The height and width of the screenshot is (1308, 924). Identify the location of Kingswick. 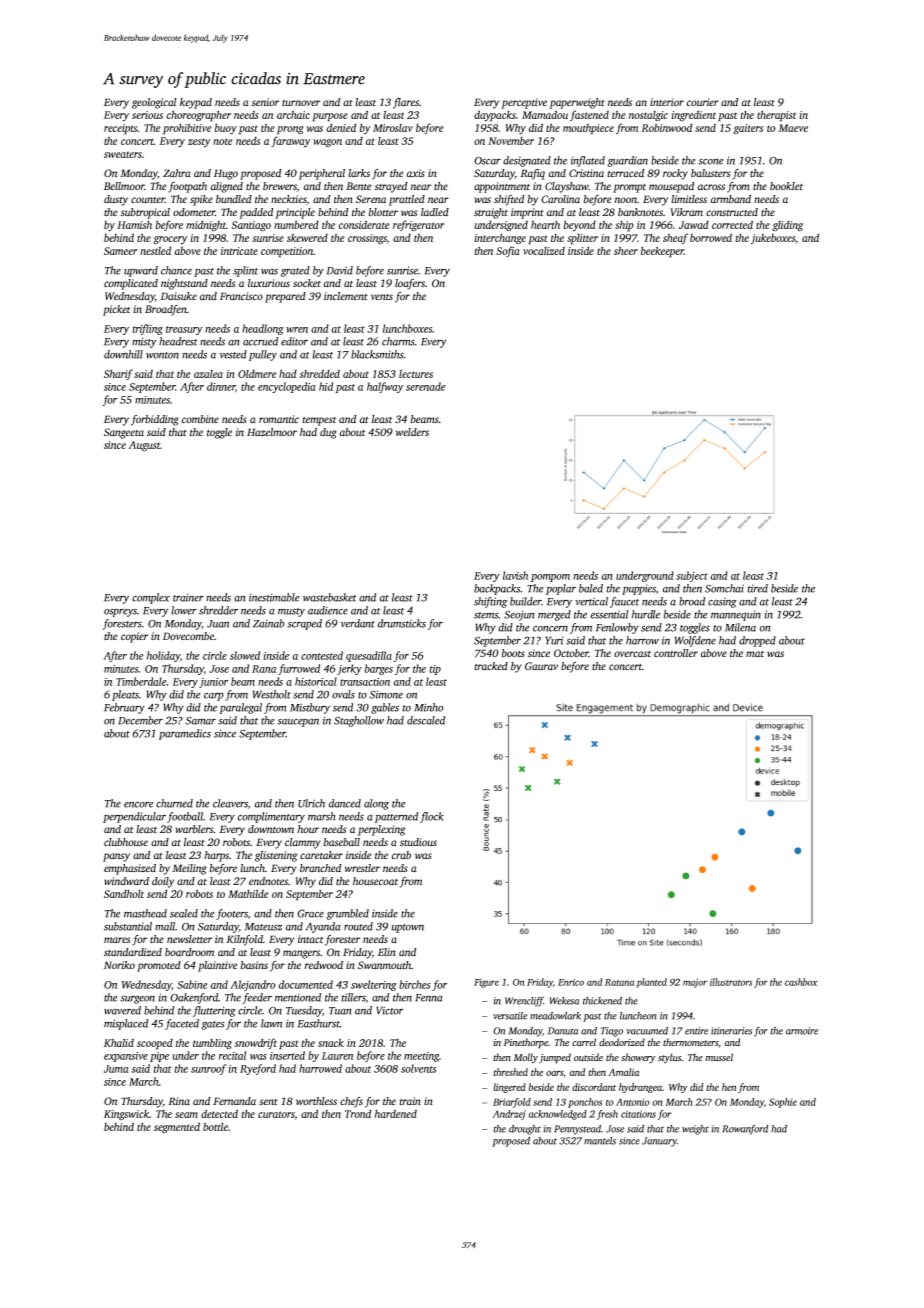
(126, 1115).
